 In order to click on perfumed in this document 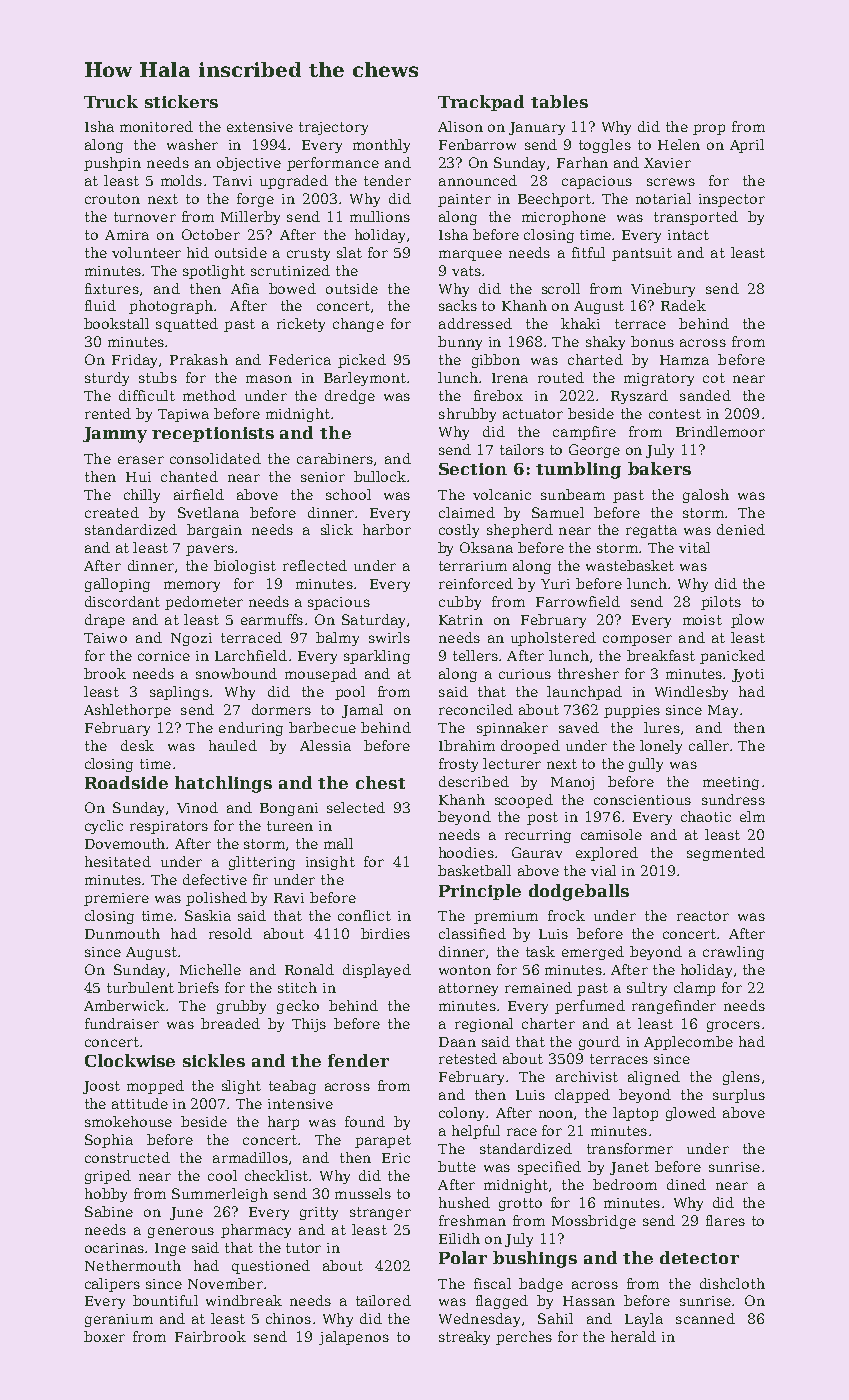, I will do `click(590, 1007)`.
